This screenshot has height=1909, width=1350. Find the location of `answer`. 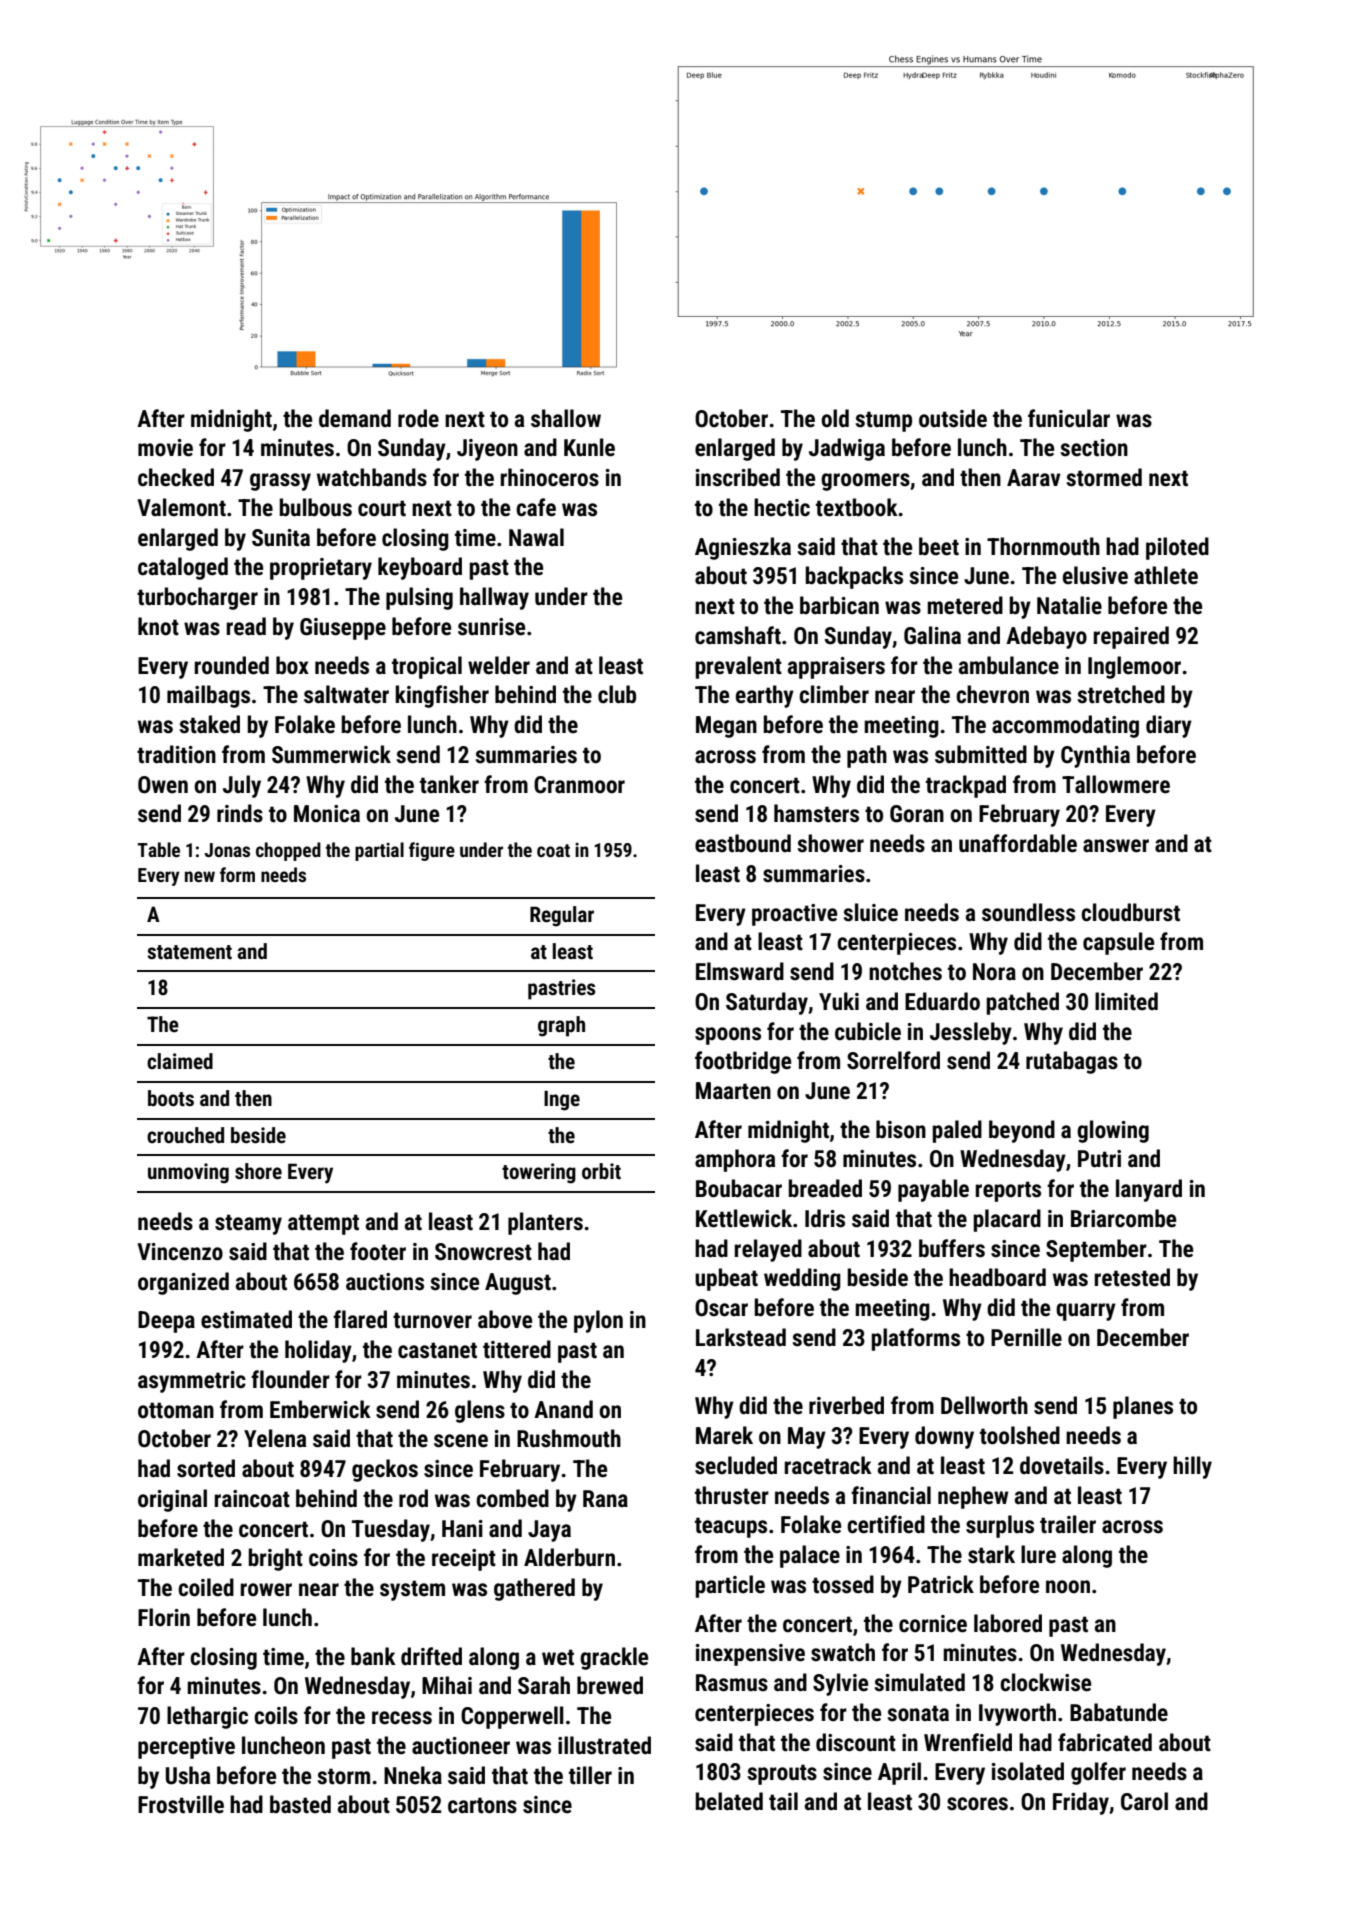

answer is located at coordinates (1116, 846).
